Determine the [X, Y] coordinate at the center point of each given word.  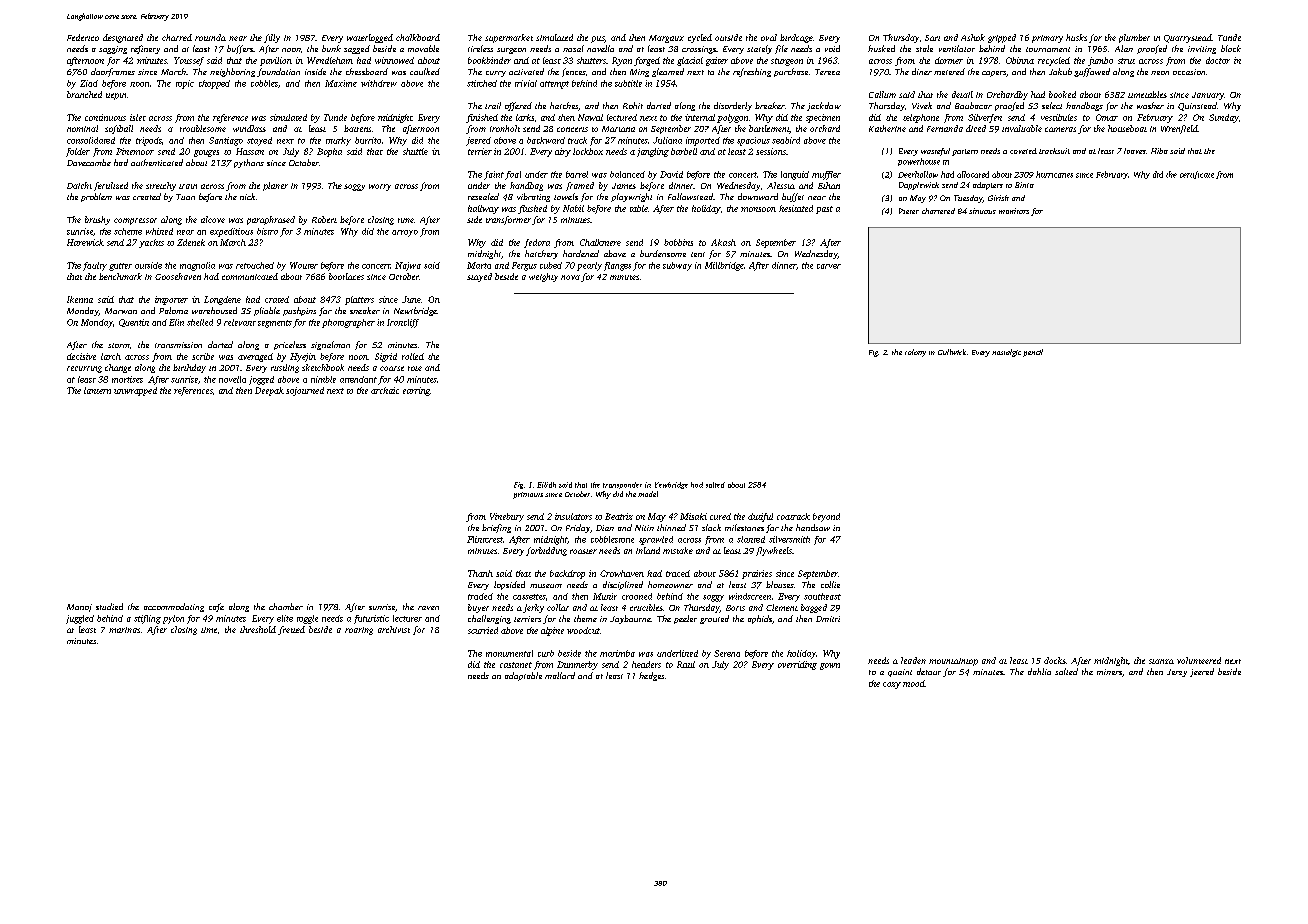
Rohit [633, 105]
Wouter [304, 265]
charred [177, 37]
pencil [1033, 353]
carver [829, 266]
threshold [258, 629]
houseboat [1127, 128]
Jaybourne [630, 619]
